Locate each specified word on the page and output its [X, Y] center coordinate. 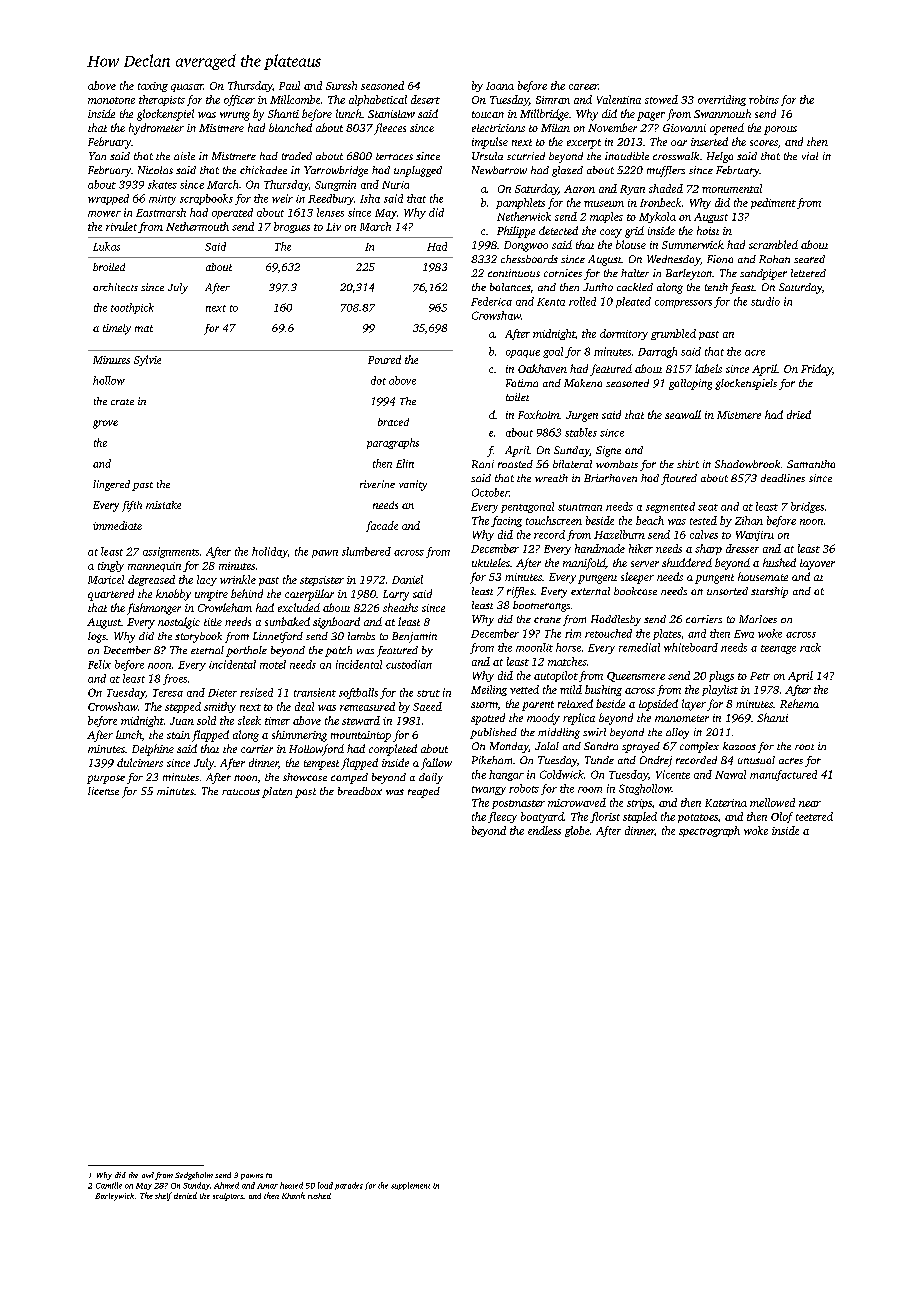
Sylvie [147, 360]
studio [765, 301]
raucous [241, 792]
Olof [782, 817]
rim [573, 633]
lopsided [658, 705]
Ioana [500, 86]
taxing [153, 87]
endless [544, 830]
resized [256, 692]
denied [185, 1195]
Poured [384, 359]
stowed [661, 99]
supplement [410, 1186]
